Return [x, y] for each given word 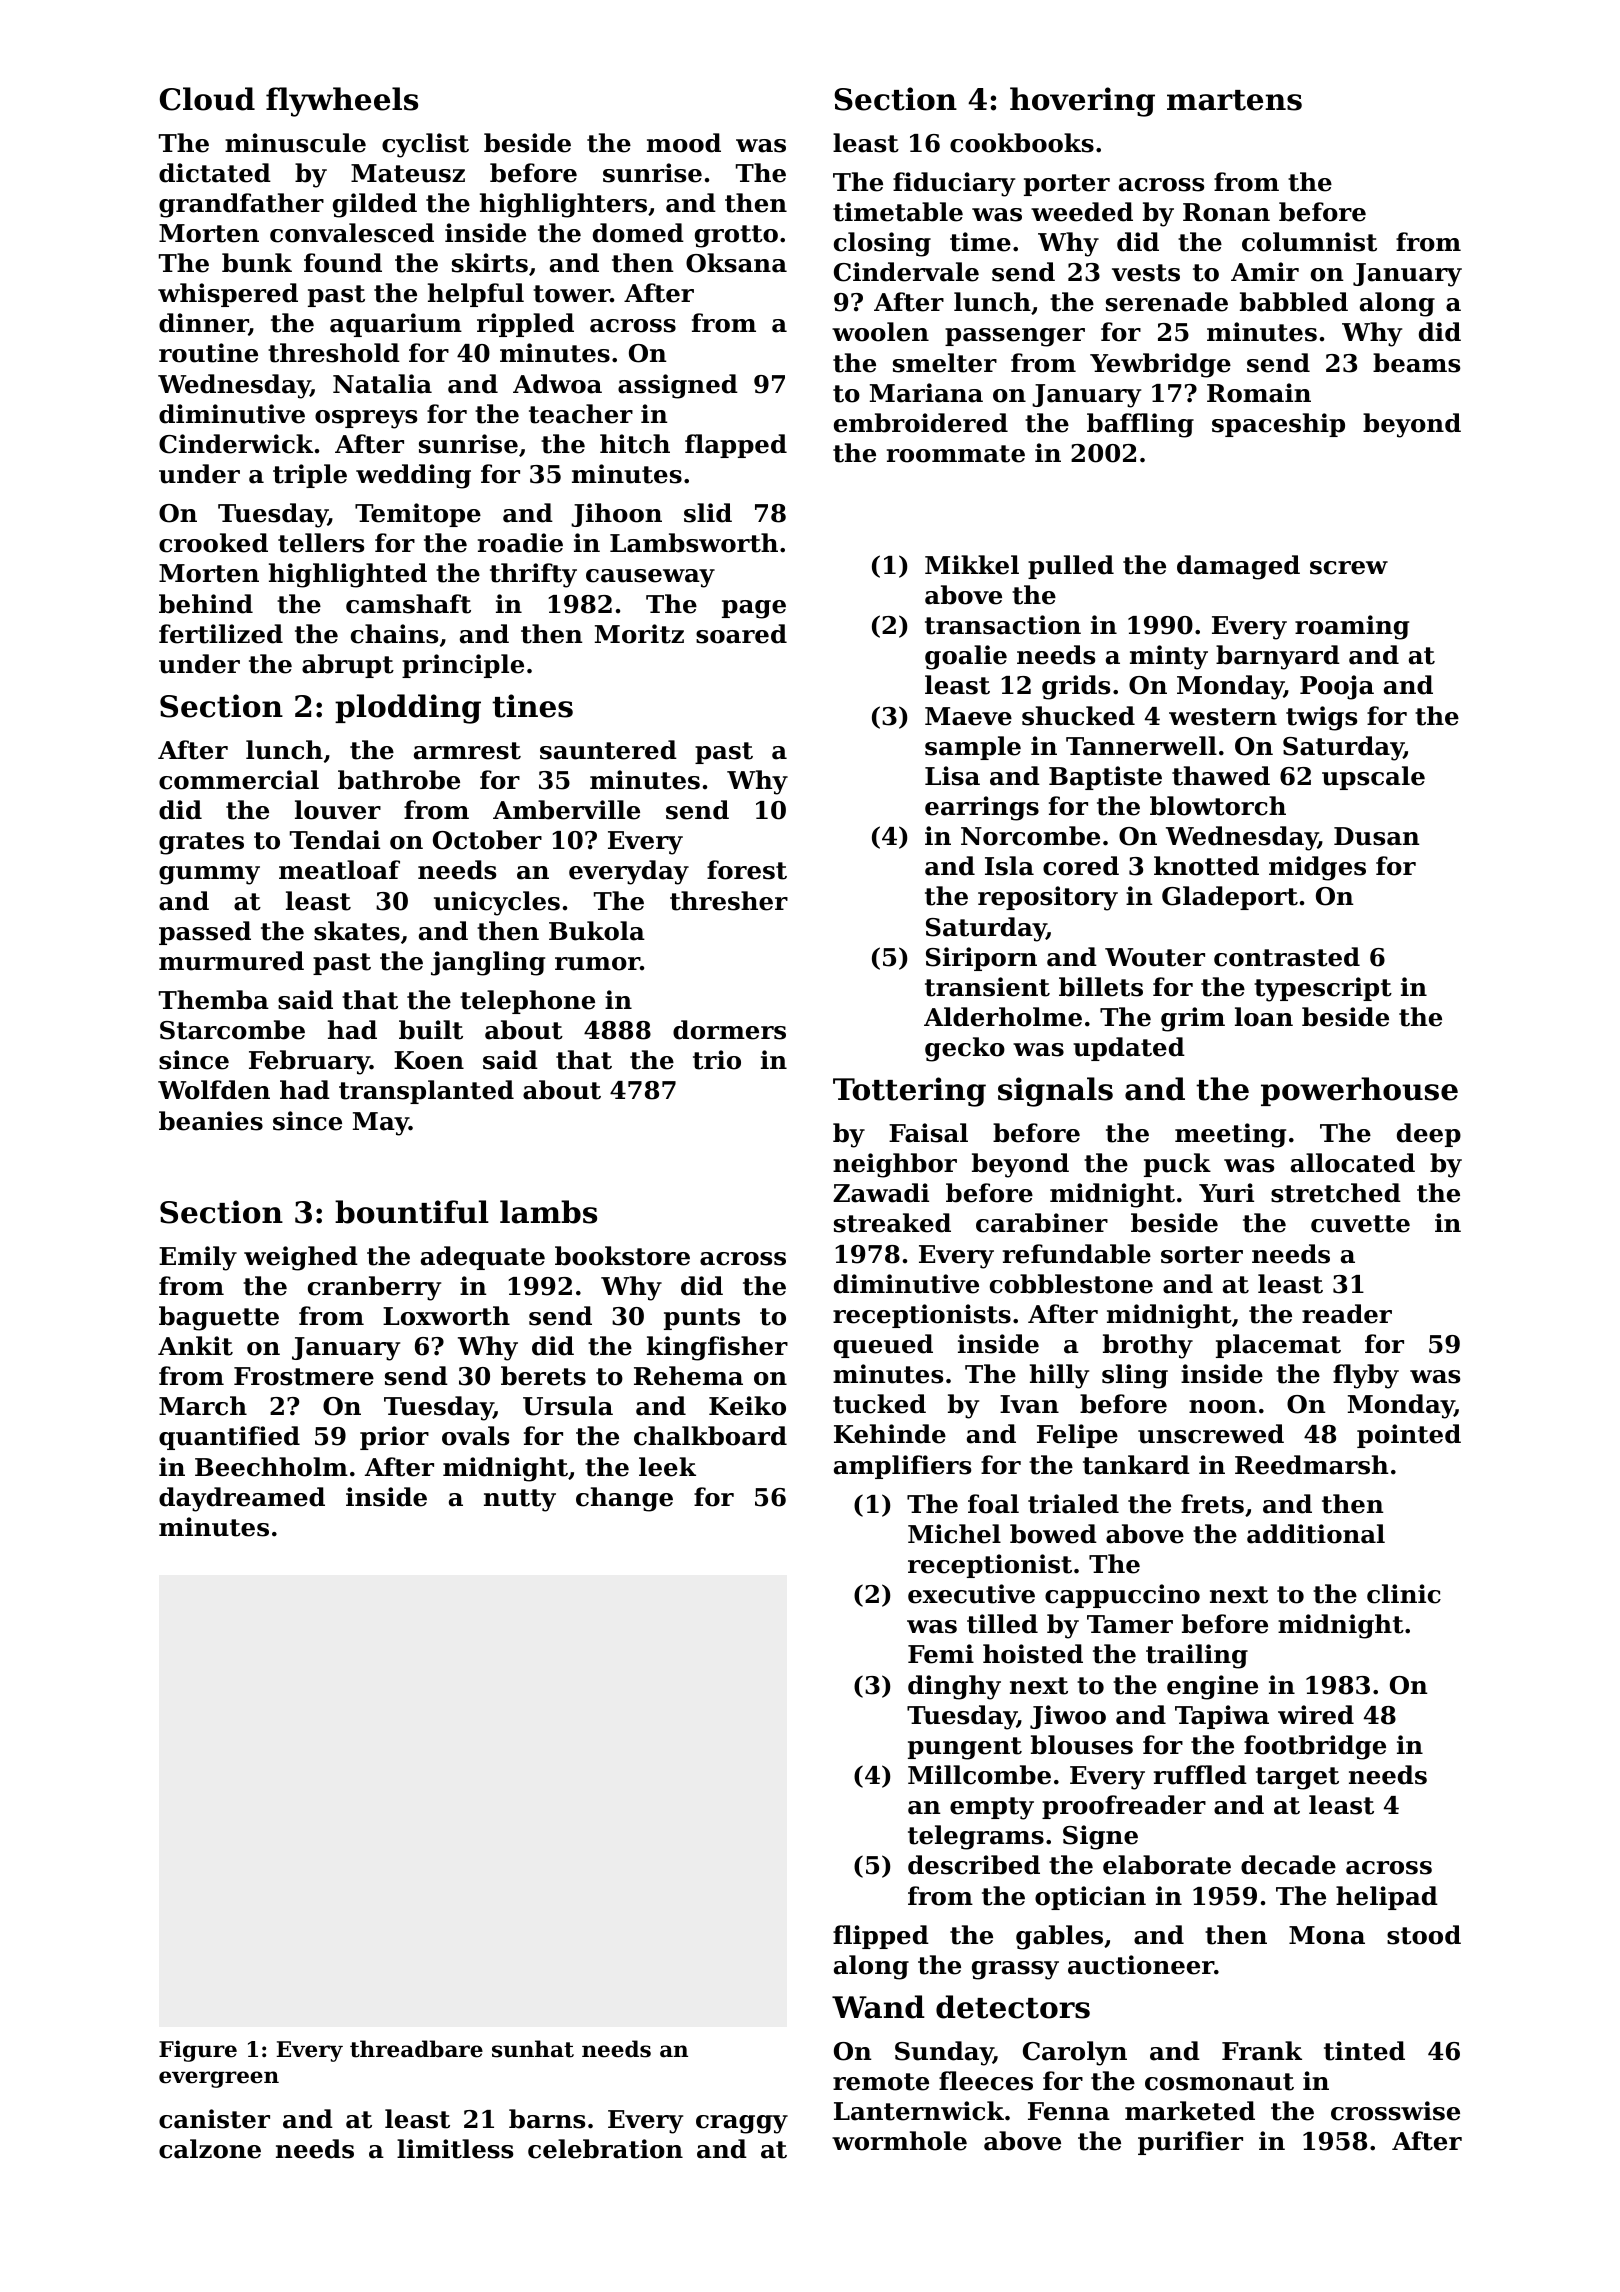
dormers [729, 1030]
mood [684, 143]
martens [1234, 100]
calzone [210, 2149]
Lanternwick [919, 2111]
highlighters [563, 205]
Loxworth [446, 1316]
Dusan [1377, 836]
